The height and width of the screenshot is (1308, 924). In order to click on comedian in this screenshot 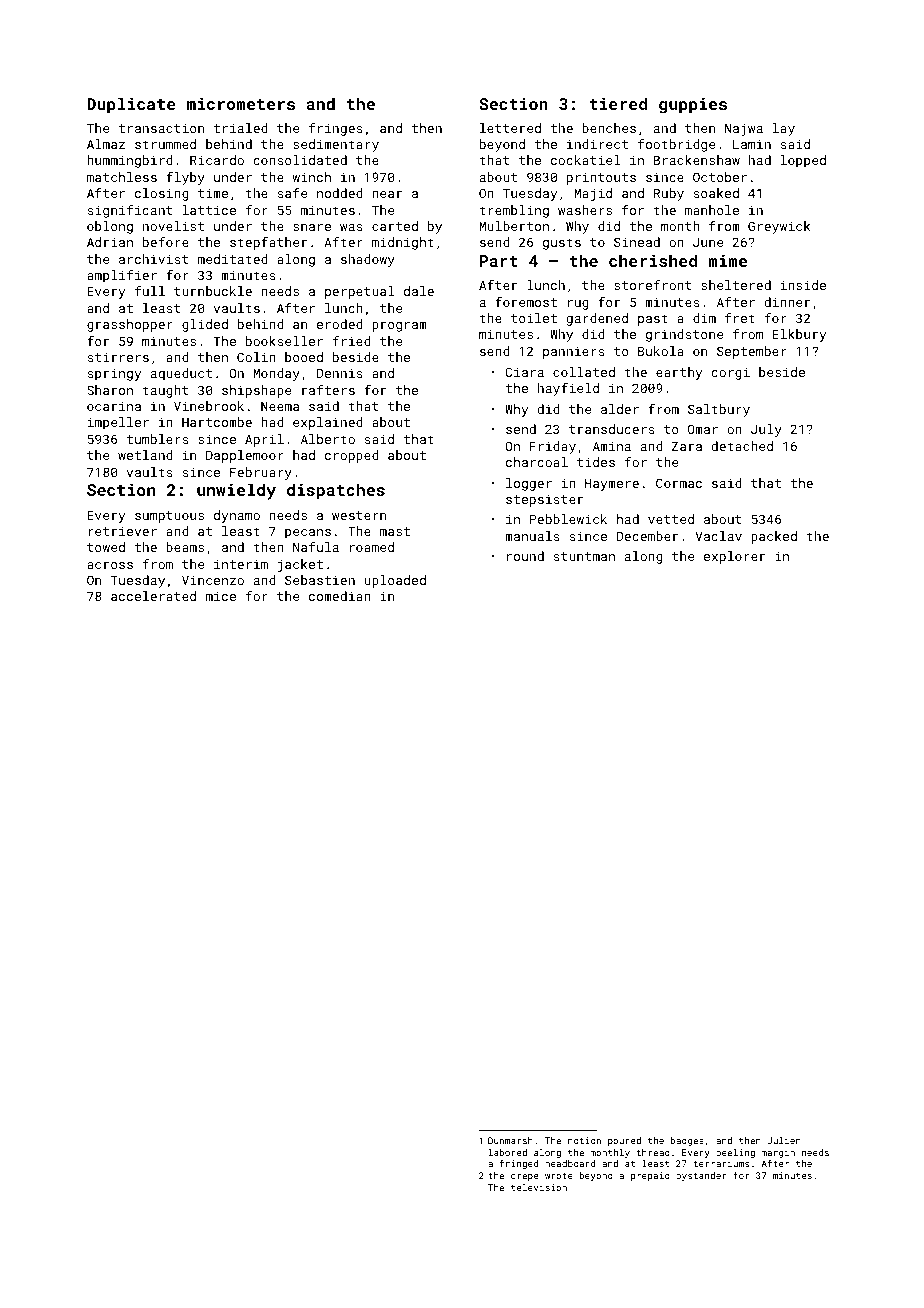, I will do `click(340, 596)`.
